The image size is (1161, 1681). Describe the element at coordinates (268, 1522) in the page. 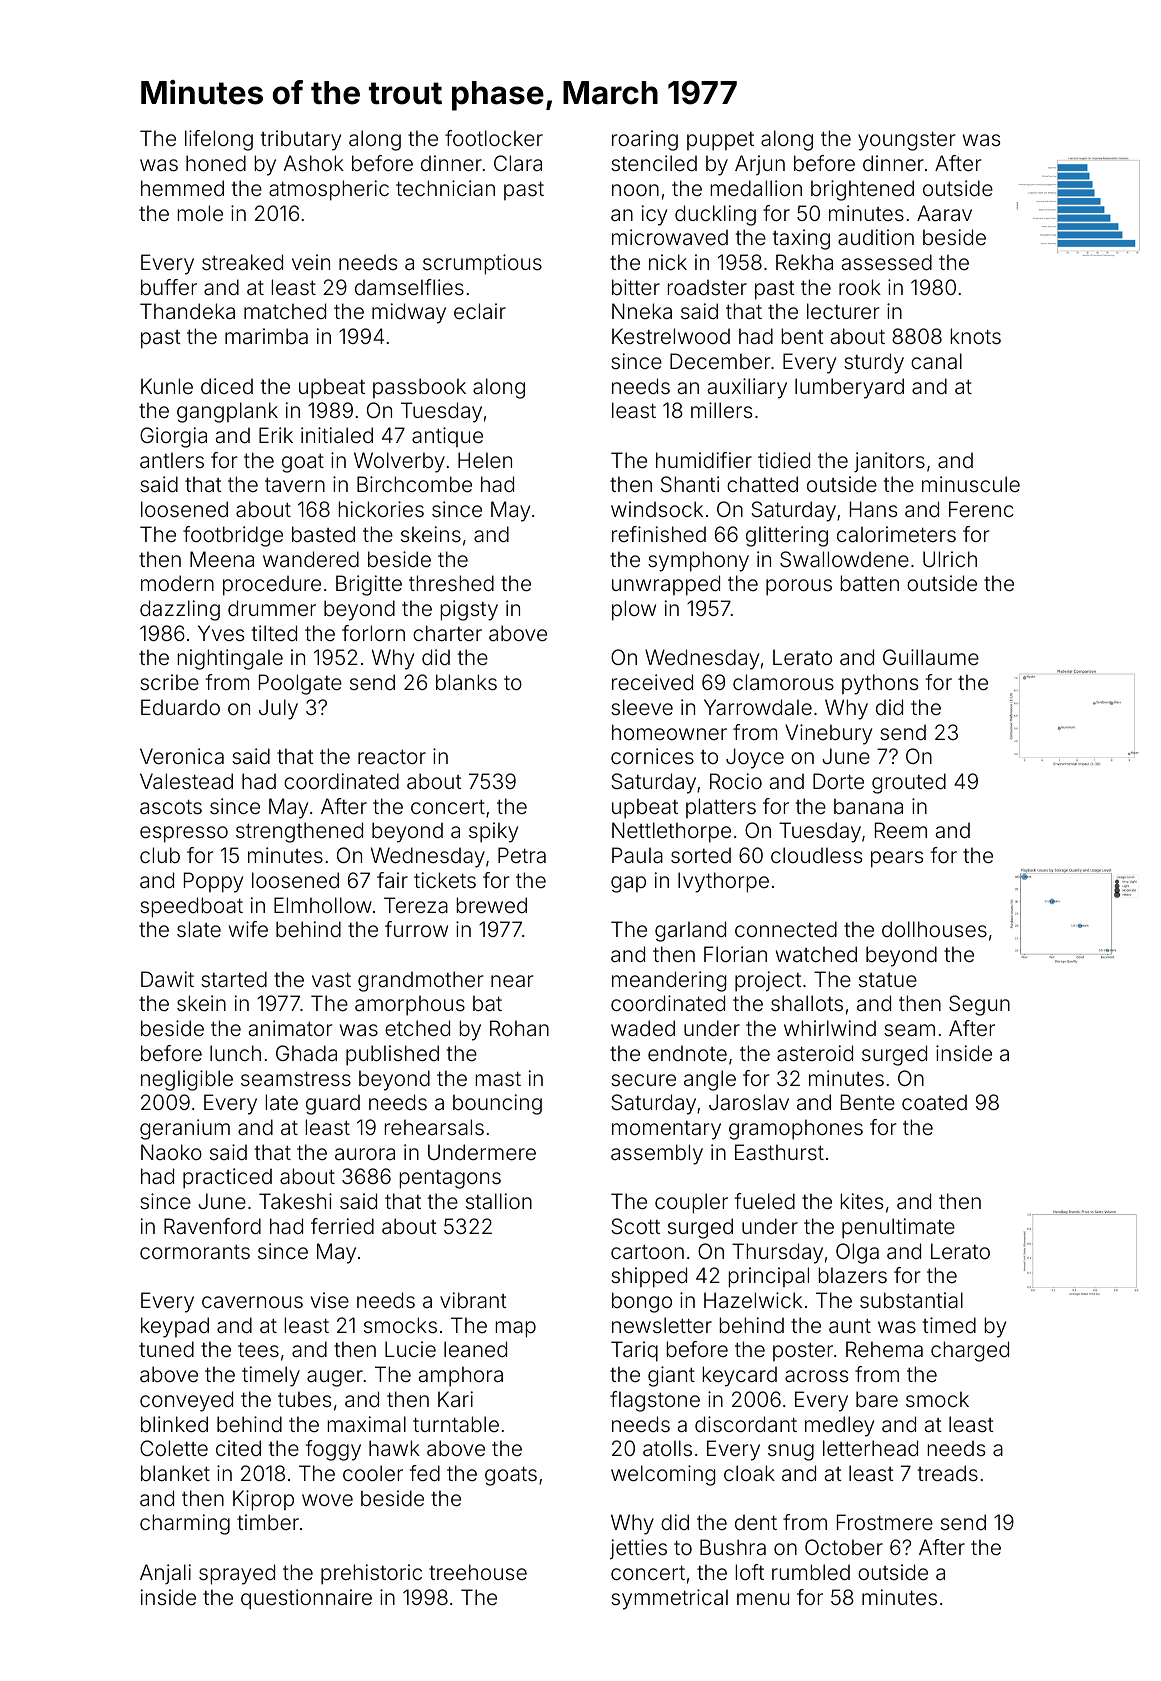

I see `timber` at that location.
